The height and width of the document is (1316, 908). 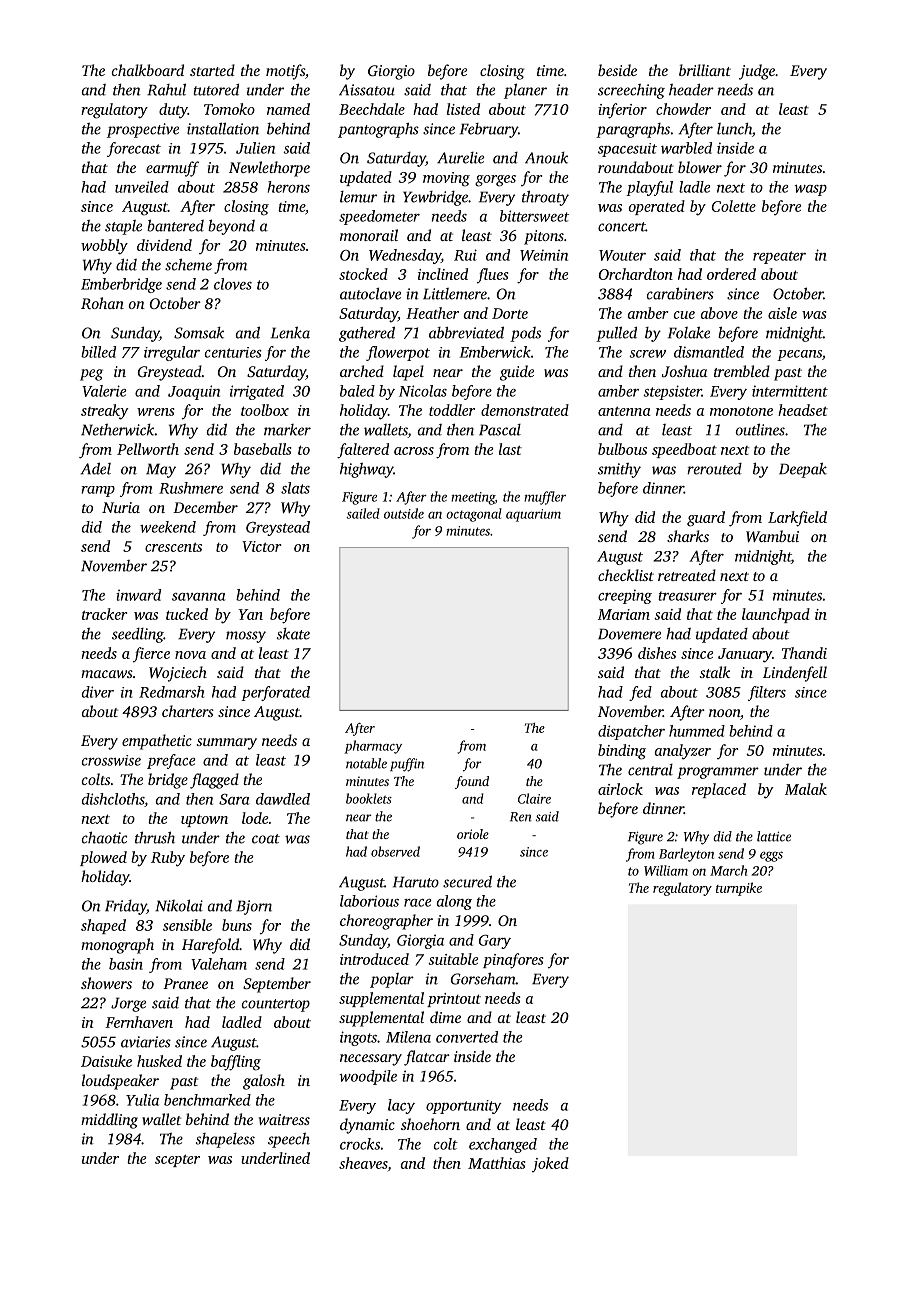 What do you see at coordinates (293, 634) in the document?
I see `skate` at bounding box center [293, 634].
